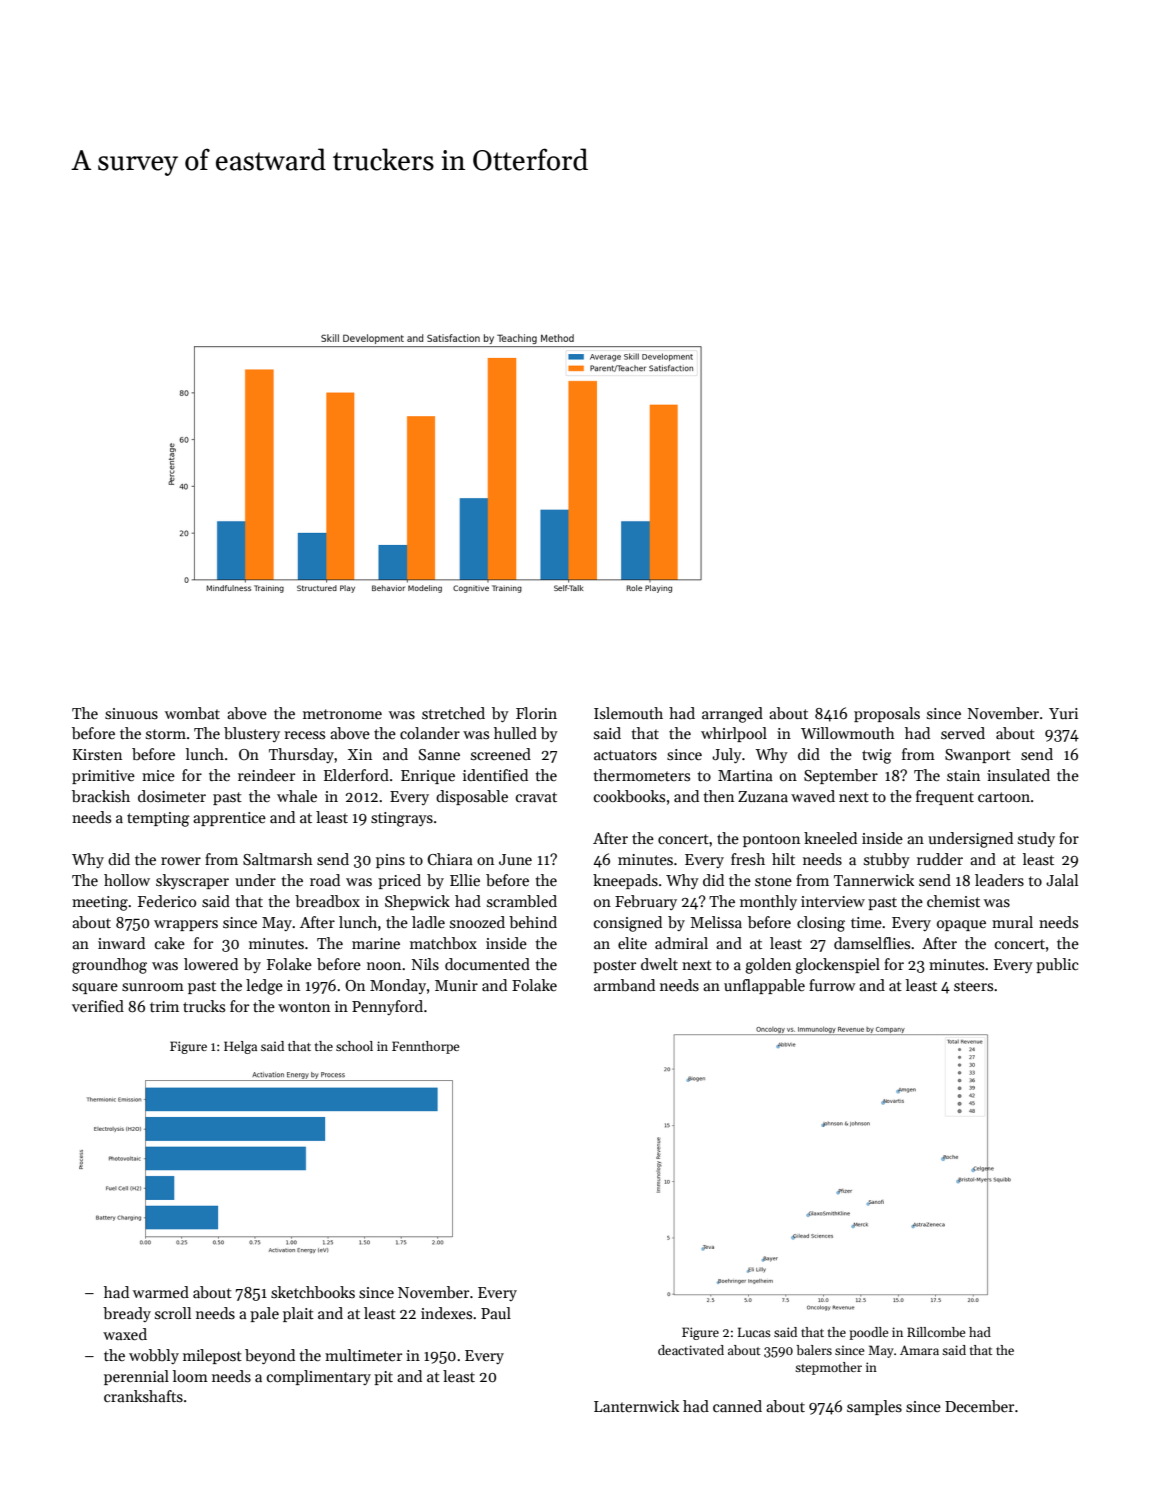 The height and width of the screenshot is (1490, 1151). What do you see at coordinates (496, 1313) in the screenshot?
I see `Paul` at bounding box center [496, 1313].
